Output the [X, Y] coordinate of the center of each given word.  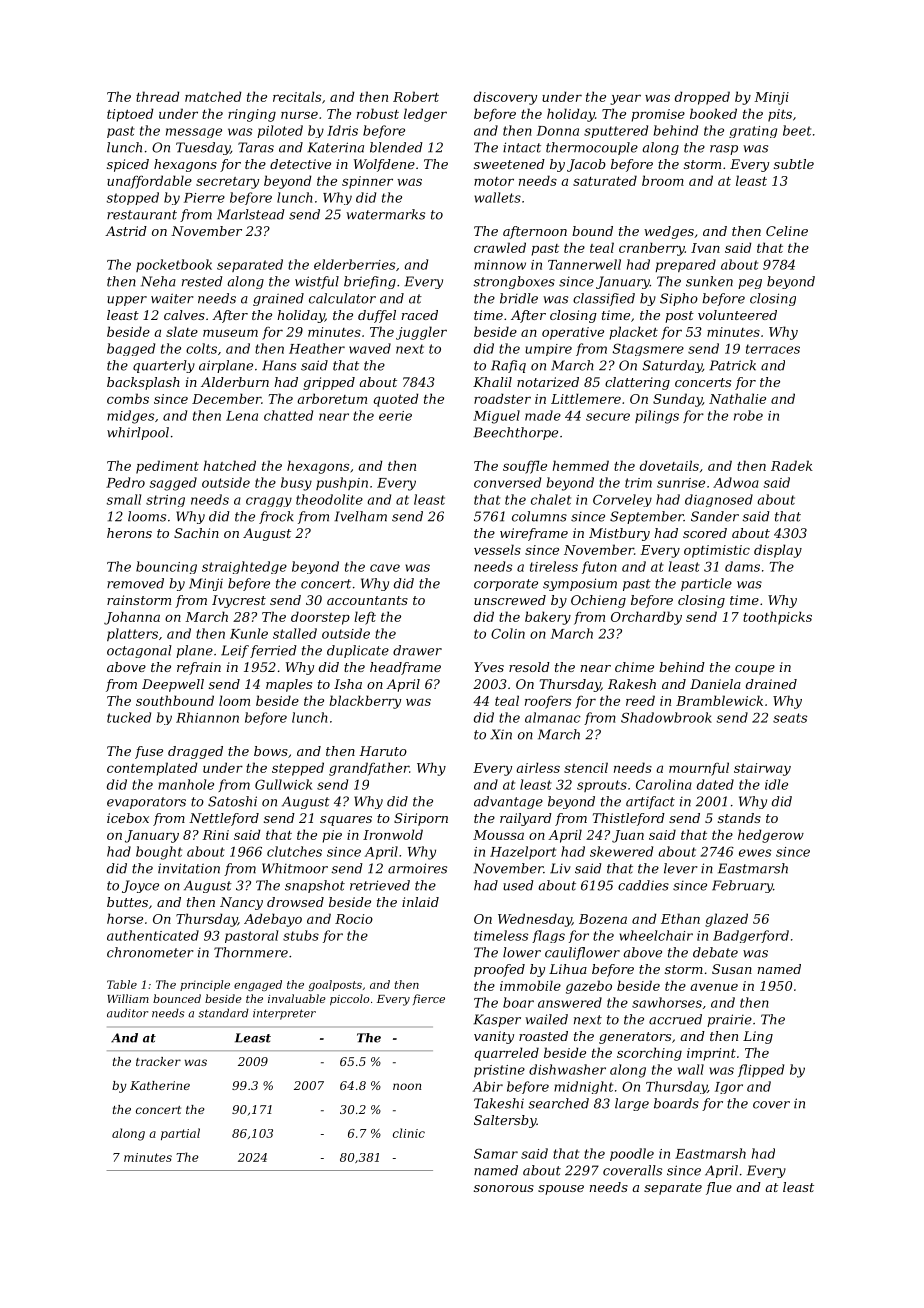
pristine [499, 1071]
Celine [787, 231]
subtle [794, 164]
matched [213, 96]
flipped [761, 1071]
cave [385, 568]
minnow [500, 265]
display [778, 551]
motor [494, 181]
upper [127, 301]
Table [122, 984]
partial [180, 1134]
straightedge [244, 567]
